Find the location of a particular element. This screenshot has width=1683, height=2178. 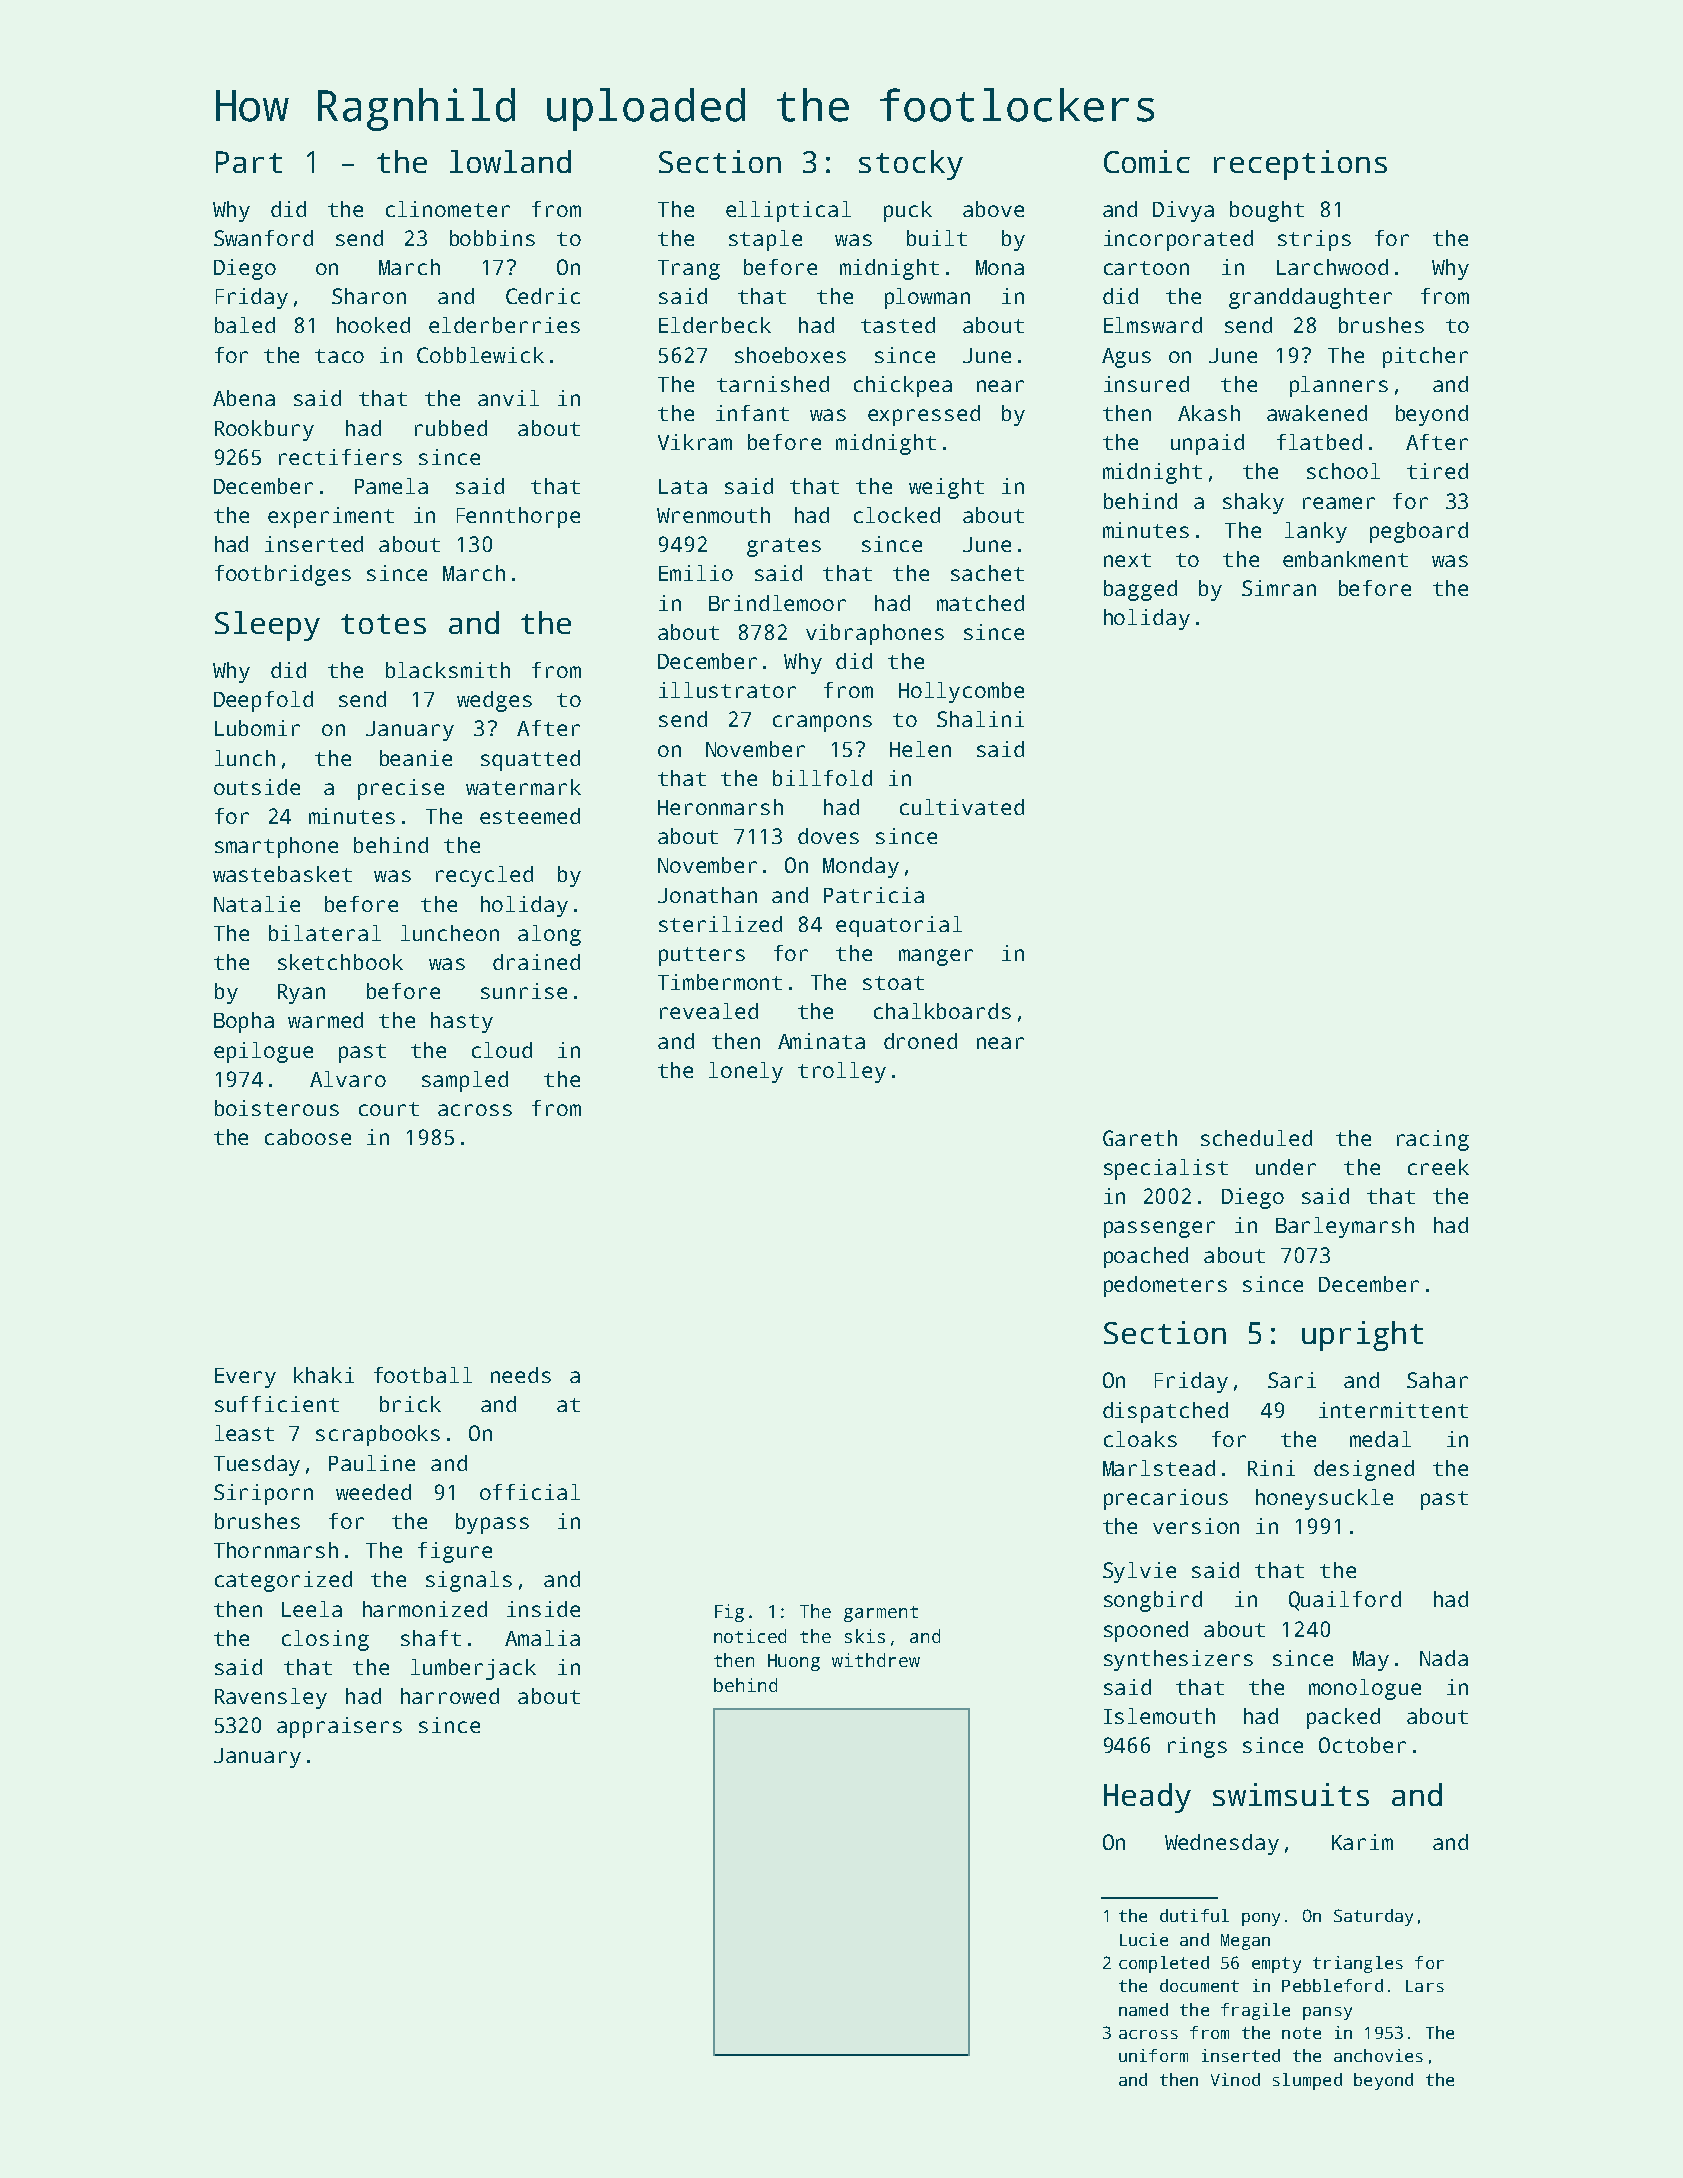

Helen is located at coordinates (920, 749).
